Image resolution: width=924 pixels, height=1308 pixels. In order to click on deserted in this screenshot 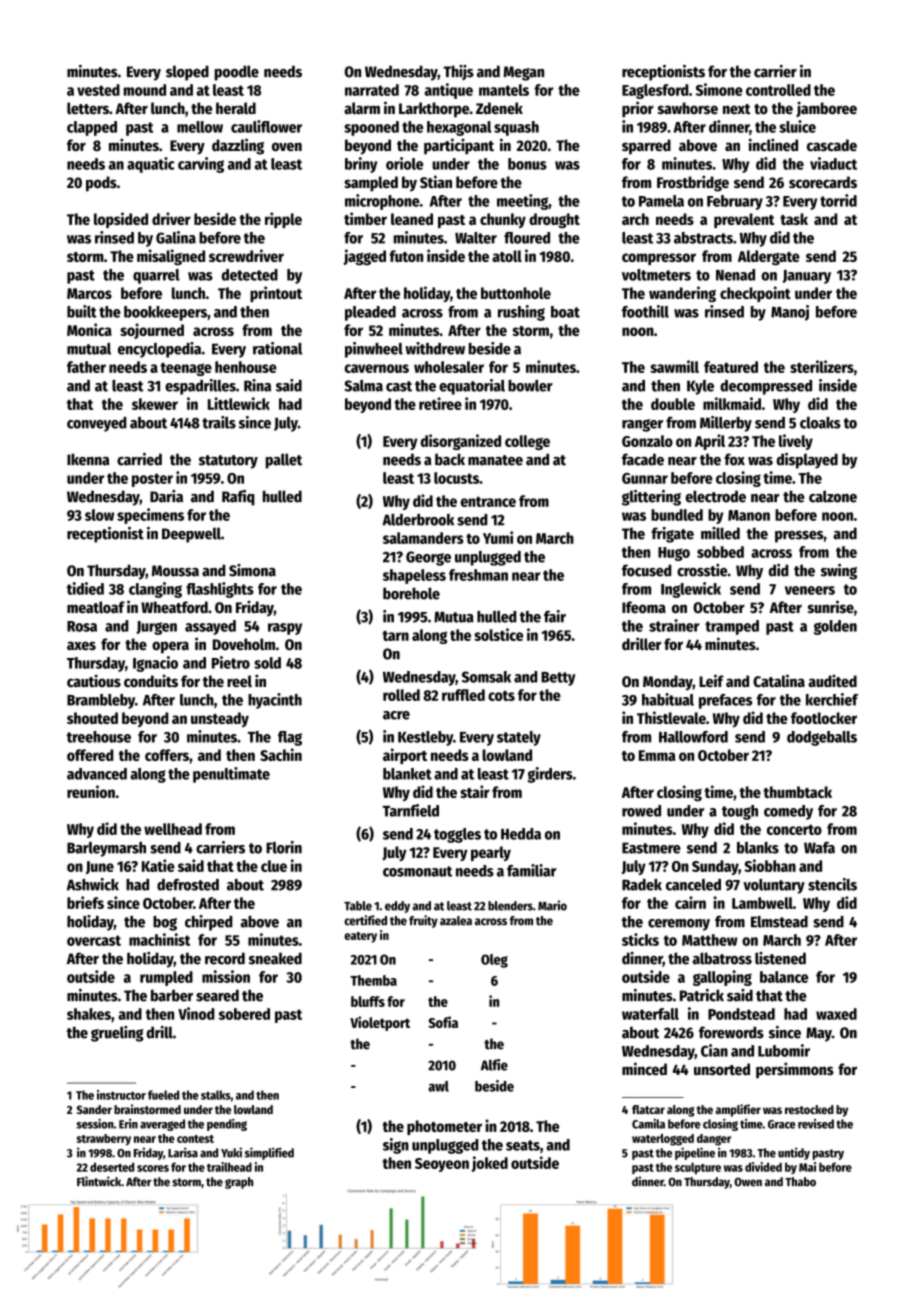, I will do `click(112, 1167)`.
